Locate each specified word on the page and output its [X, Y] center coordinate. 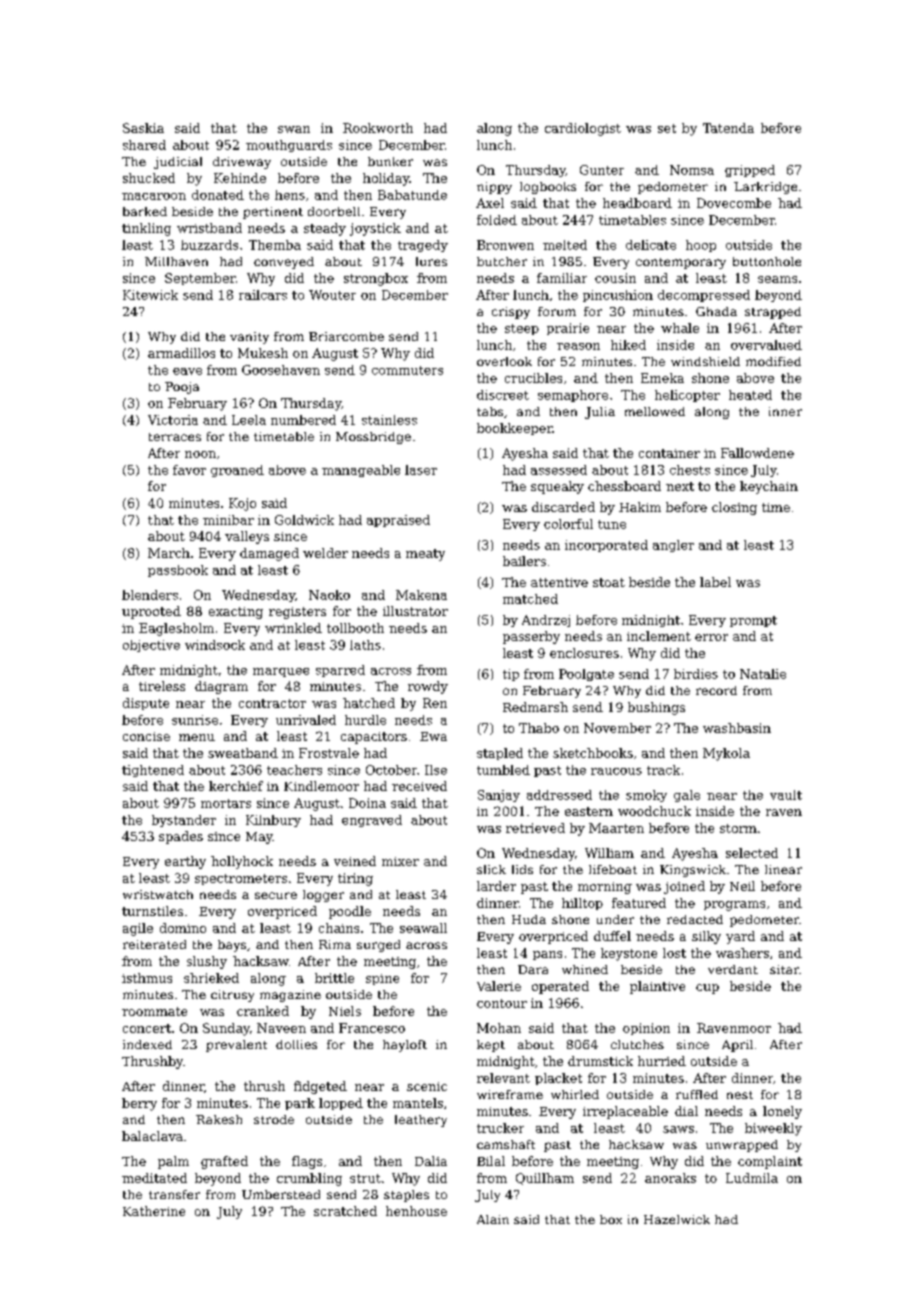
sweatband [243, 753]
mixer [400, 861]
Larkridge [765, 188]
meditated [154, 1178]
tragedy [423, 246]
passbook [178, 571]
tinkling [146, 229]
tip [511, 675]
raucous [616, 771]
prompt [753, 621]
